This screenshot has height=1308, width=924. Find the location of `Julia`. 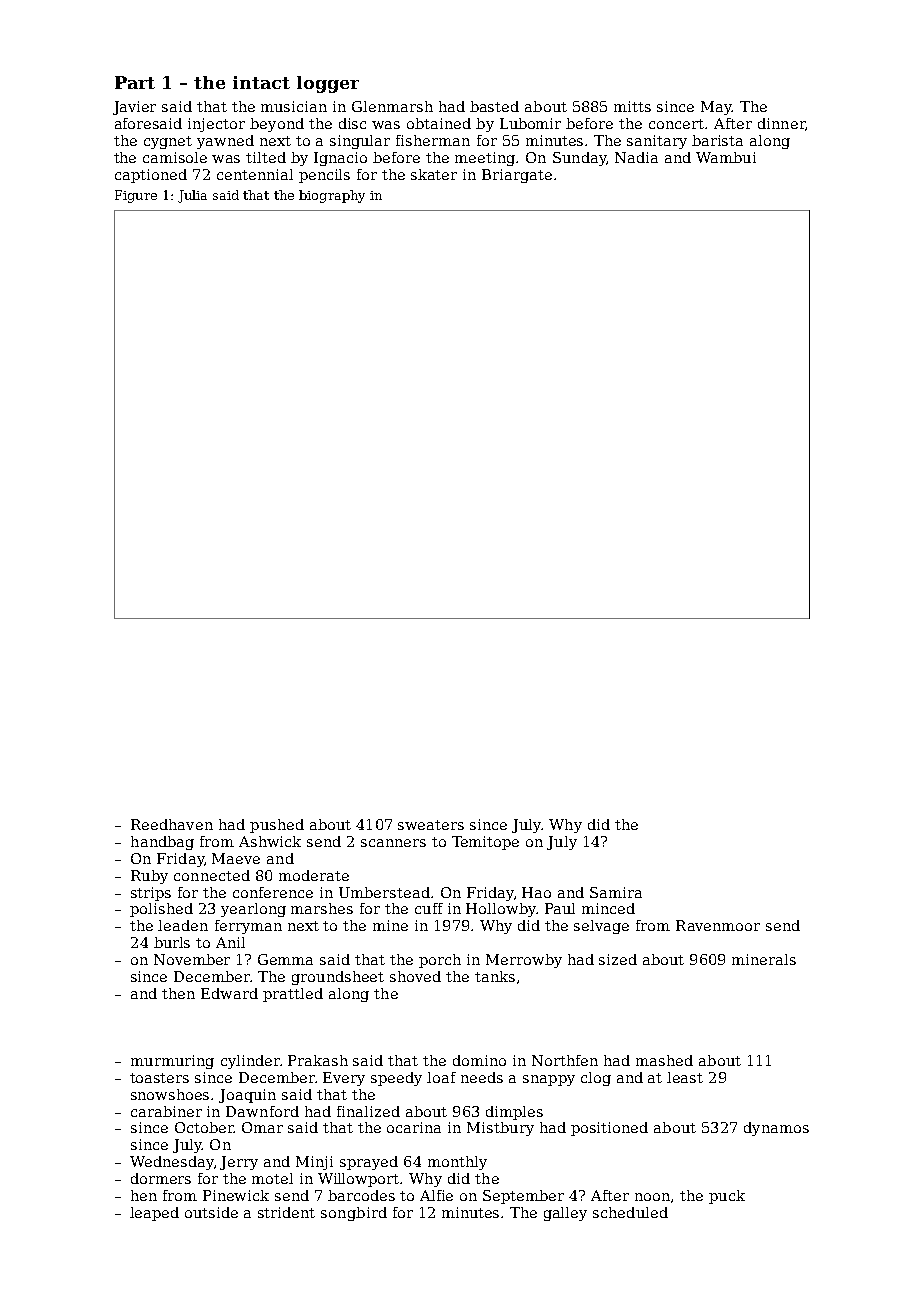

Julia is located at coordinates (192, 196).
